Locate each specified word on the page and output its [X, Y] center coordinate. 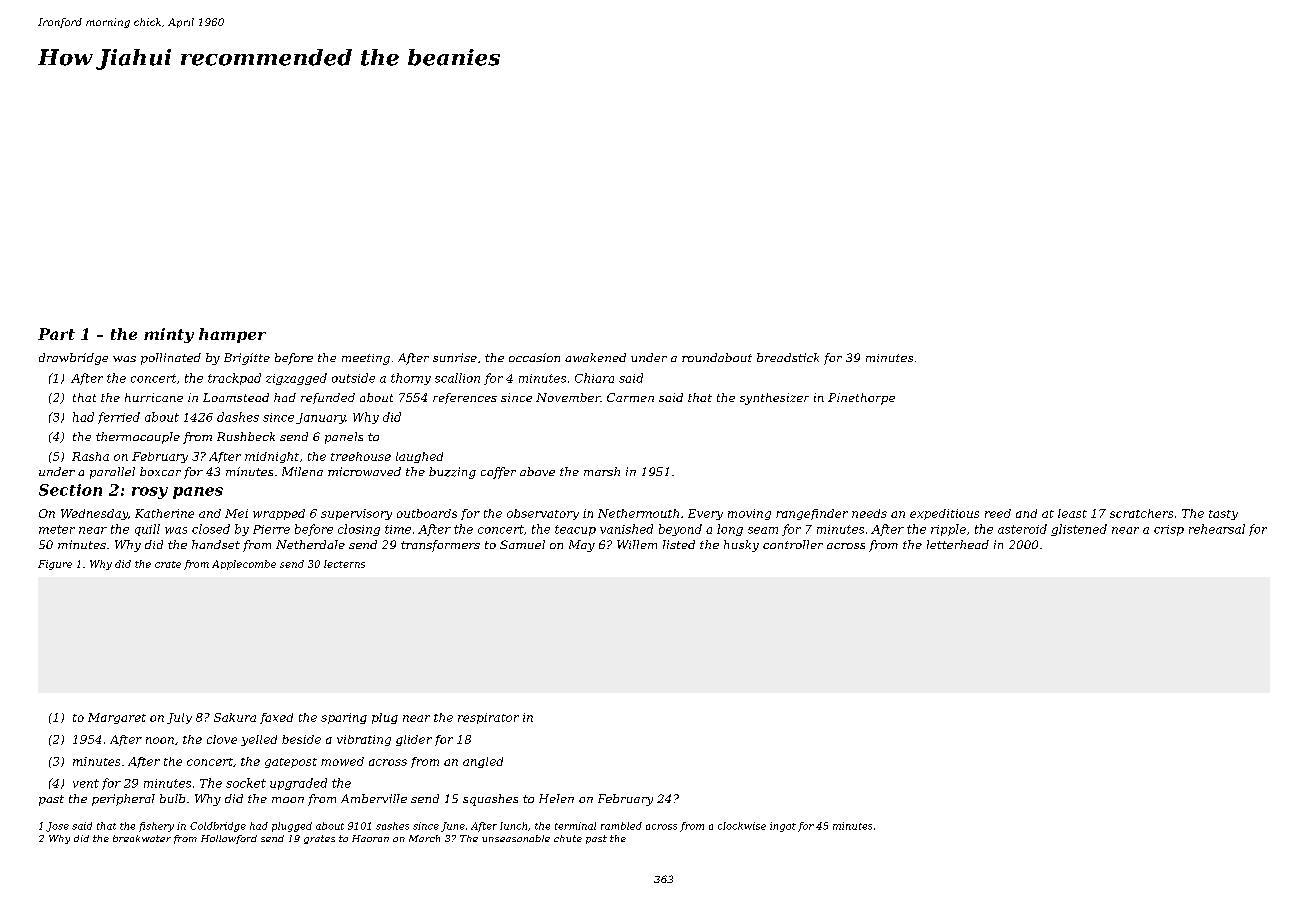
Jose [57, 827]
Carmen [630, 397]
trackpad [234, 379]
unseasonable [516, 838]
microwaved [364, 471]
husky [741, 546]
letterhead [958, 544]
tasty [1223, 515]
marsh [602, 471]
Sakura [235, 717]
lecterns [344, 564]
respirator [488, 718]
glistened [1079, 530]
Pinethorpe [861, 399]
